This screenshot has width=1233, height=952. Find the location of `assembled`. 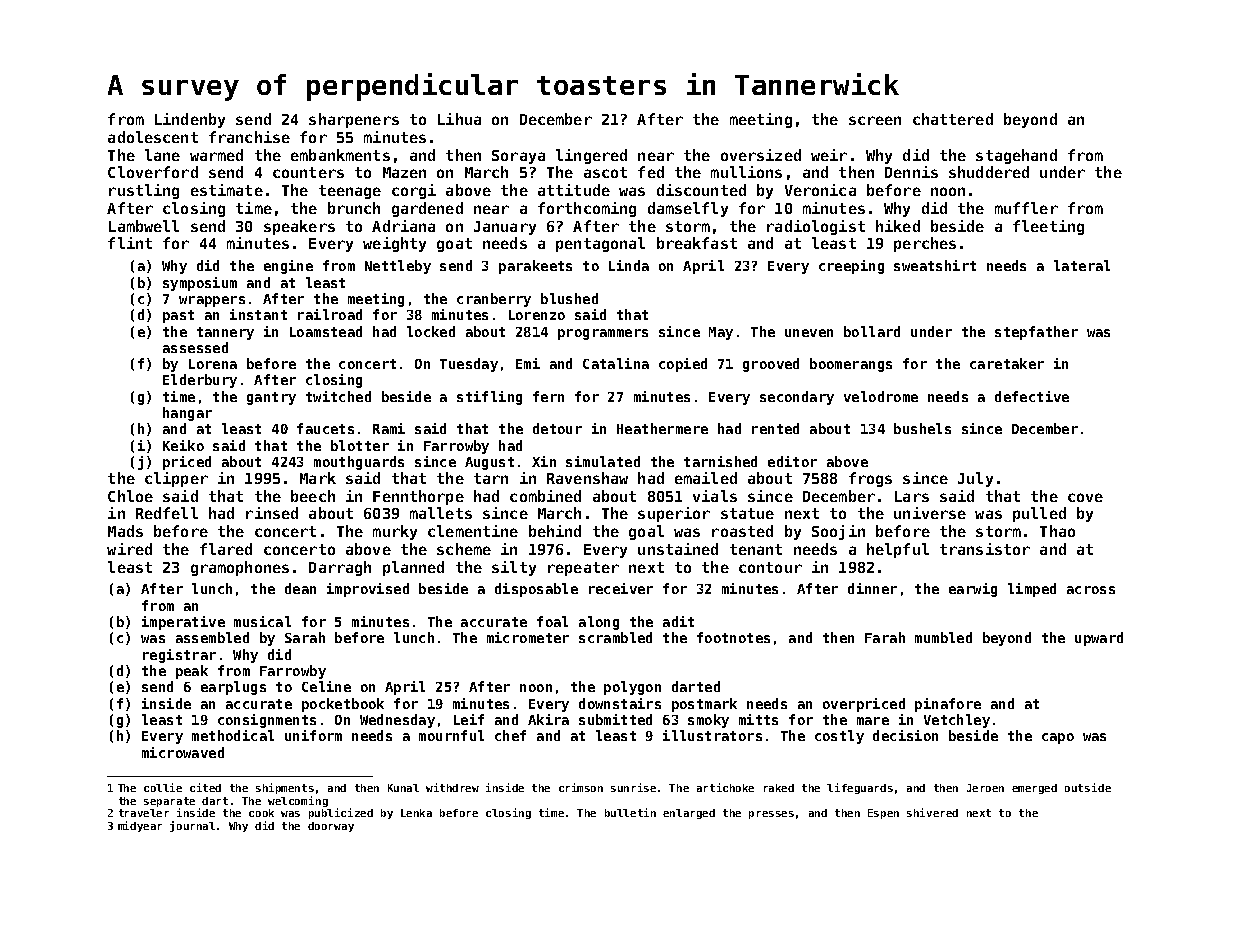

assembled is located at coordinates (212, 637).
